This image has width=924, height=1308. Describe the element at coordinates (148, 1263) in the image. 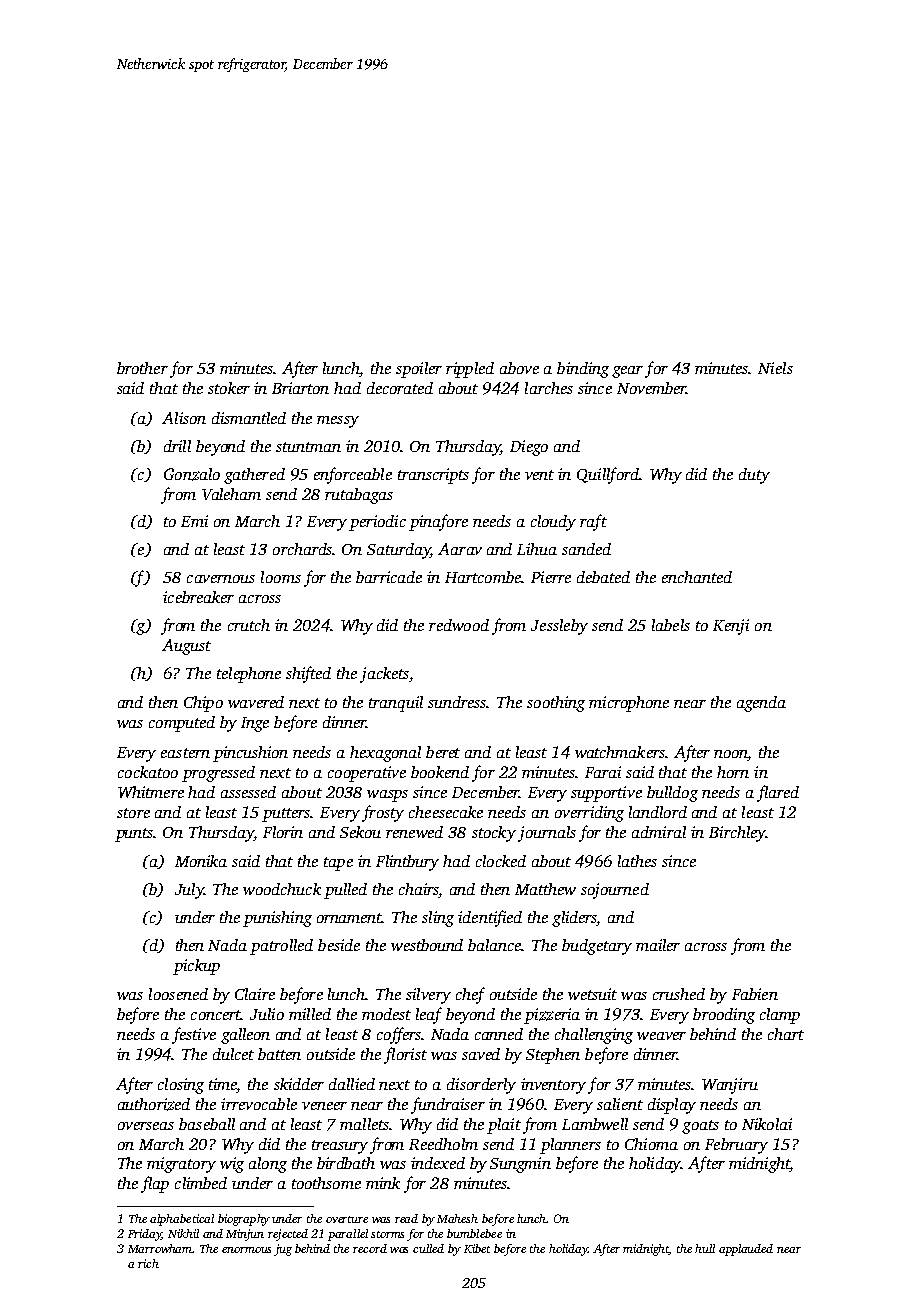

I see `rich` at that location.
